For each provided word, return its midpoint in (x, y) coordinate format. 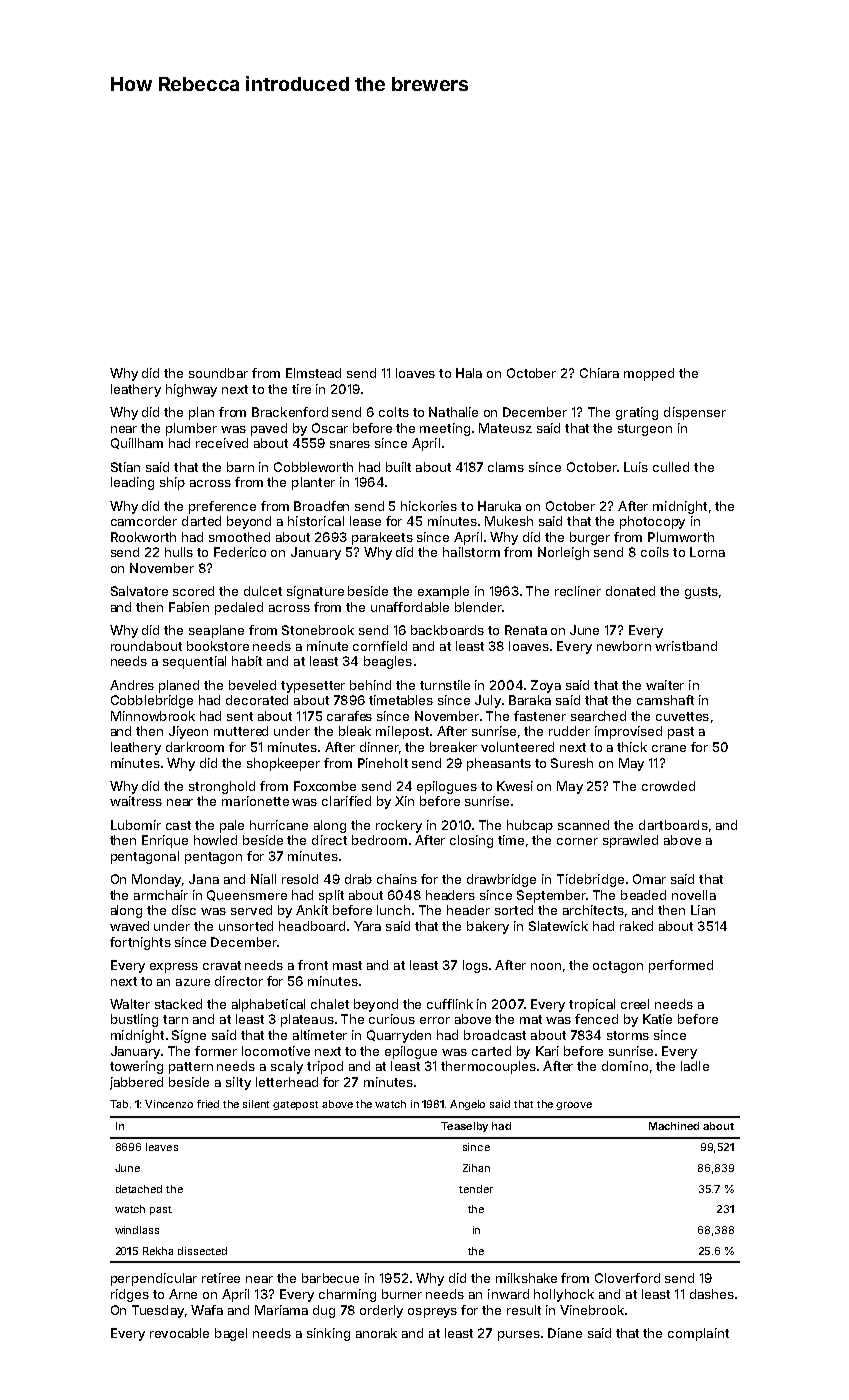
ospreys (432, 1313)
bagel (231, 1334)
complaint (698, 1334)
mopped (649, 374)
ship (172, 483)
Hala (469, 373)
